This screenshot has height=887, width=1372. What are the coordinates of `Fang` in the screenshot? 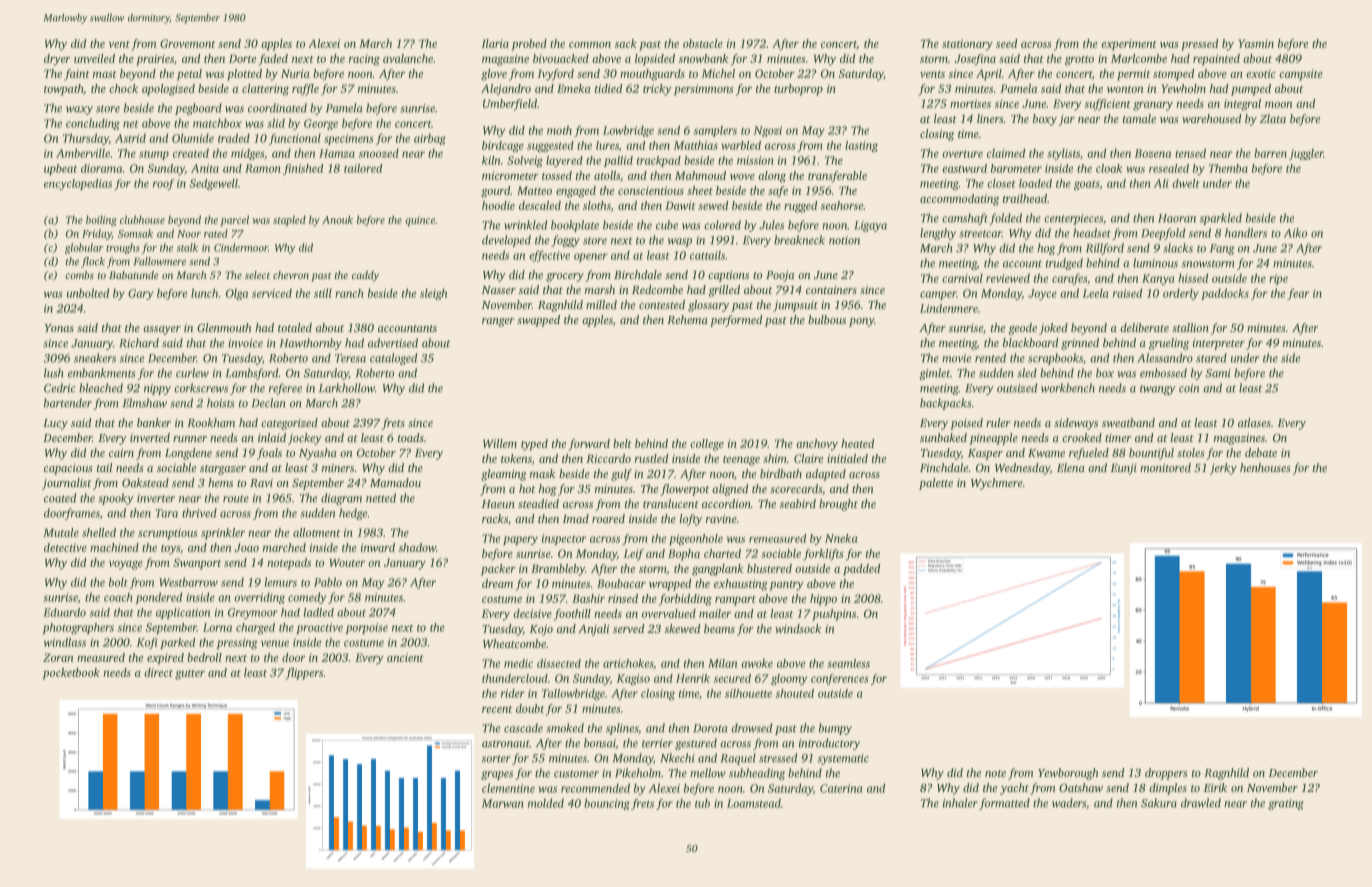 It's located at (1222, 249).
